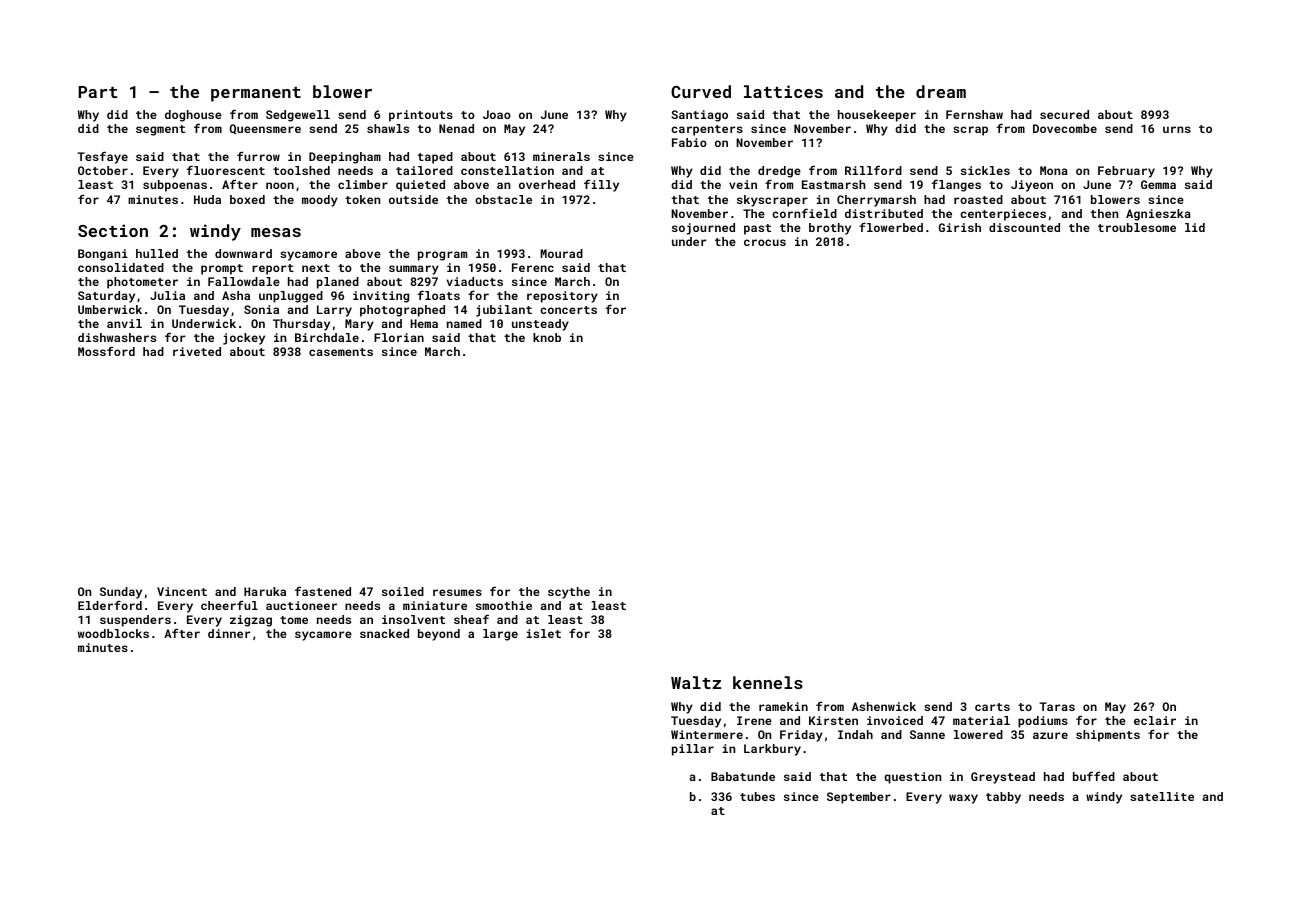  I want to click on urns, so click(1177, 129).
